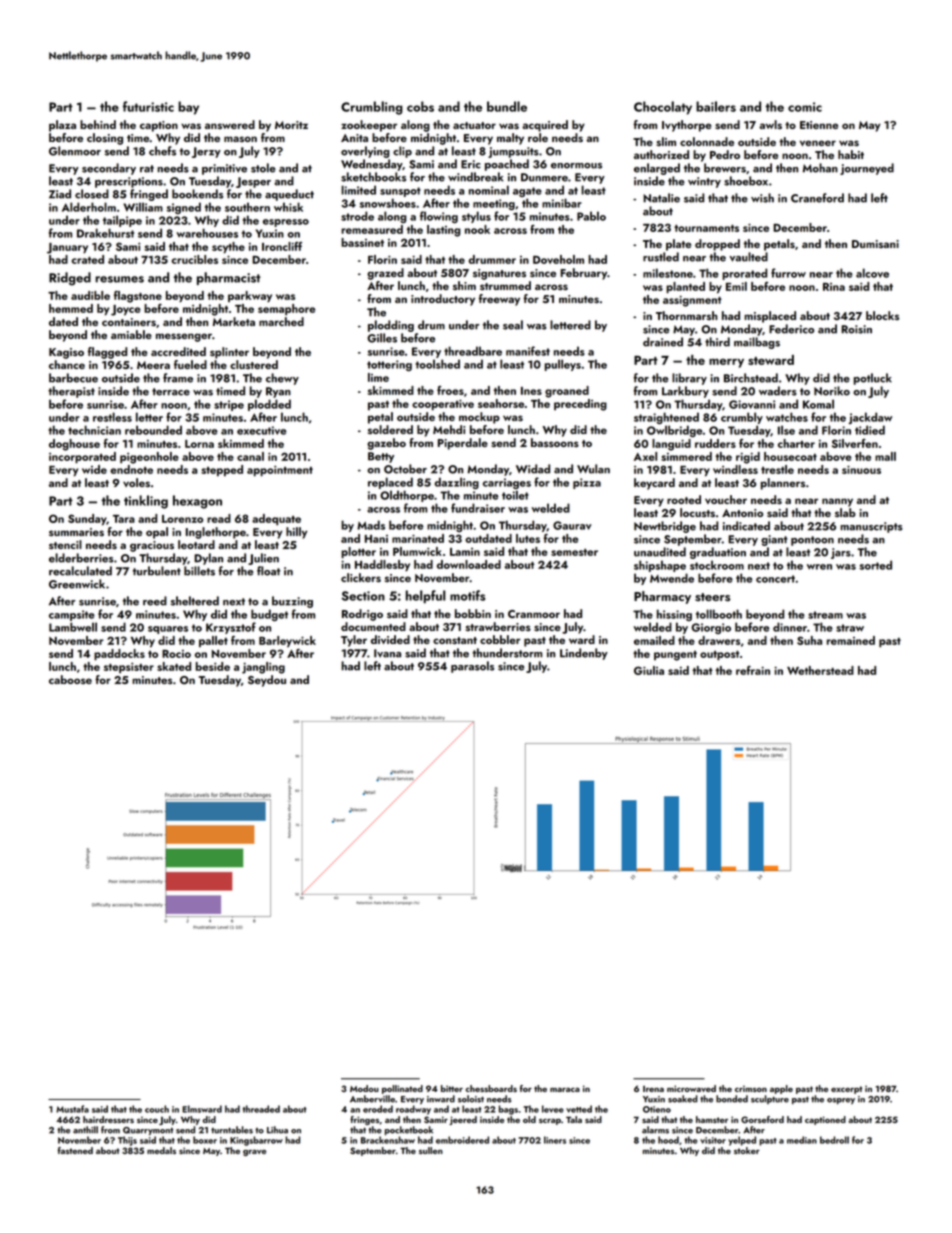 The height and width of the image is (1233, 952). Describe the element at coordinates (584, 654) in the image. I see `Lindenby` at that location.
